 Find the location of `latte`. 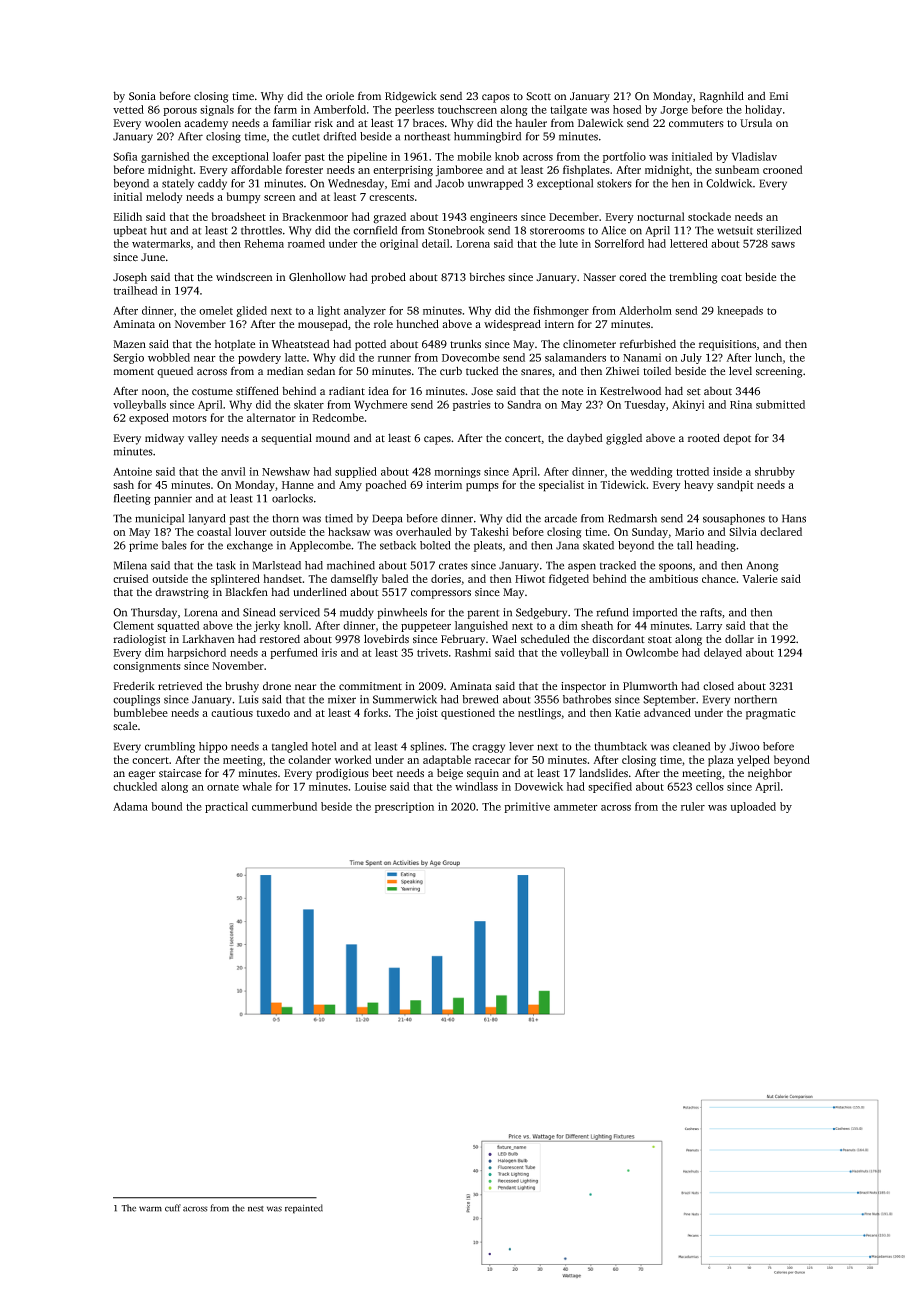

latte is located at coordinates (295, 357).
